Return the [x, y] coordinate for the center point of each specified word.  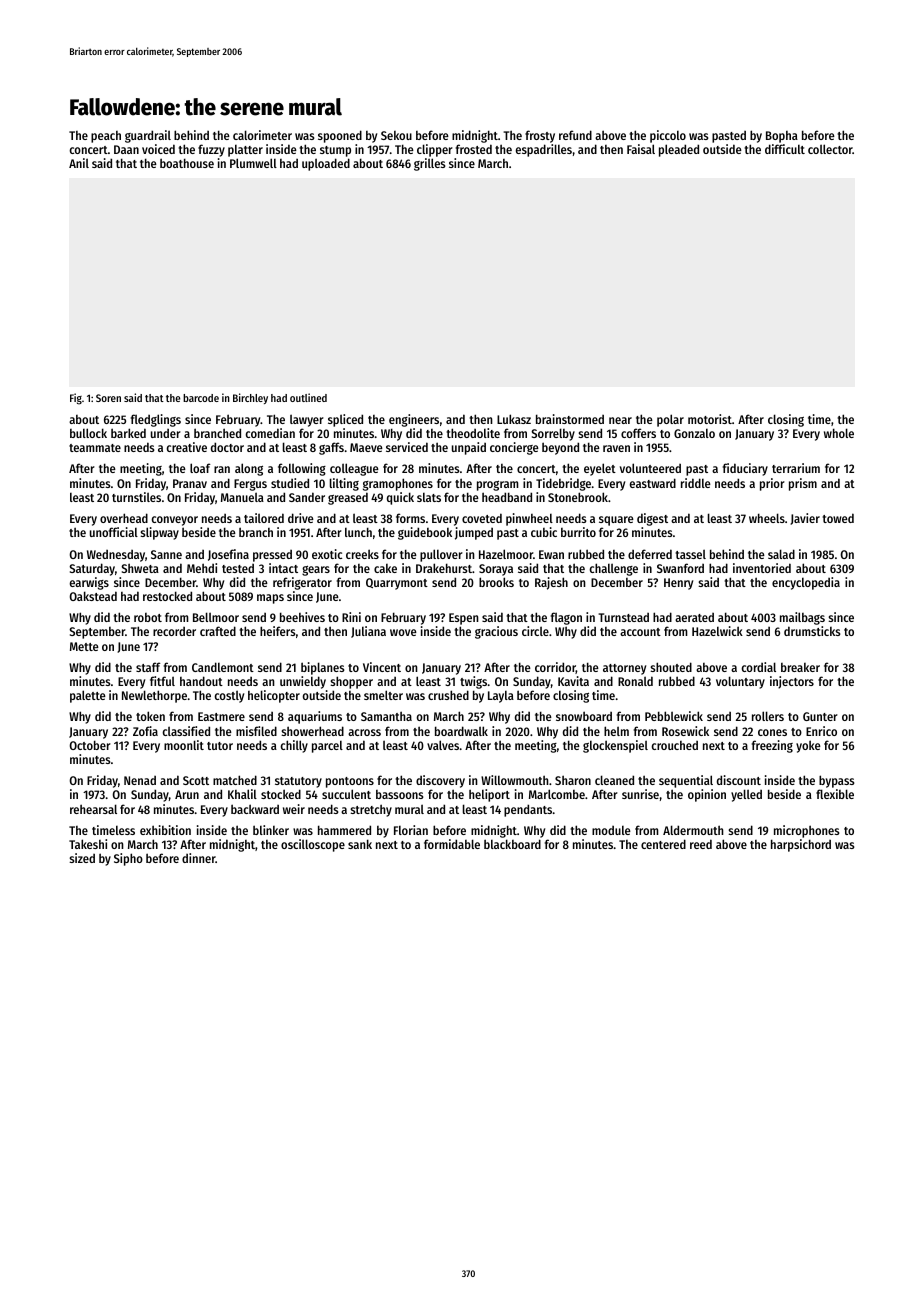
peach [106, 137]
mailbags [802, 618]
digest [652, 519]
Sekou [396, 135]
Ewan [551, 554]
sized [82, 858]
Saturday [92, 569]
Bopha [782, 137]
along [249, 469]
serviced [407, 447]
